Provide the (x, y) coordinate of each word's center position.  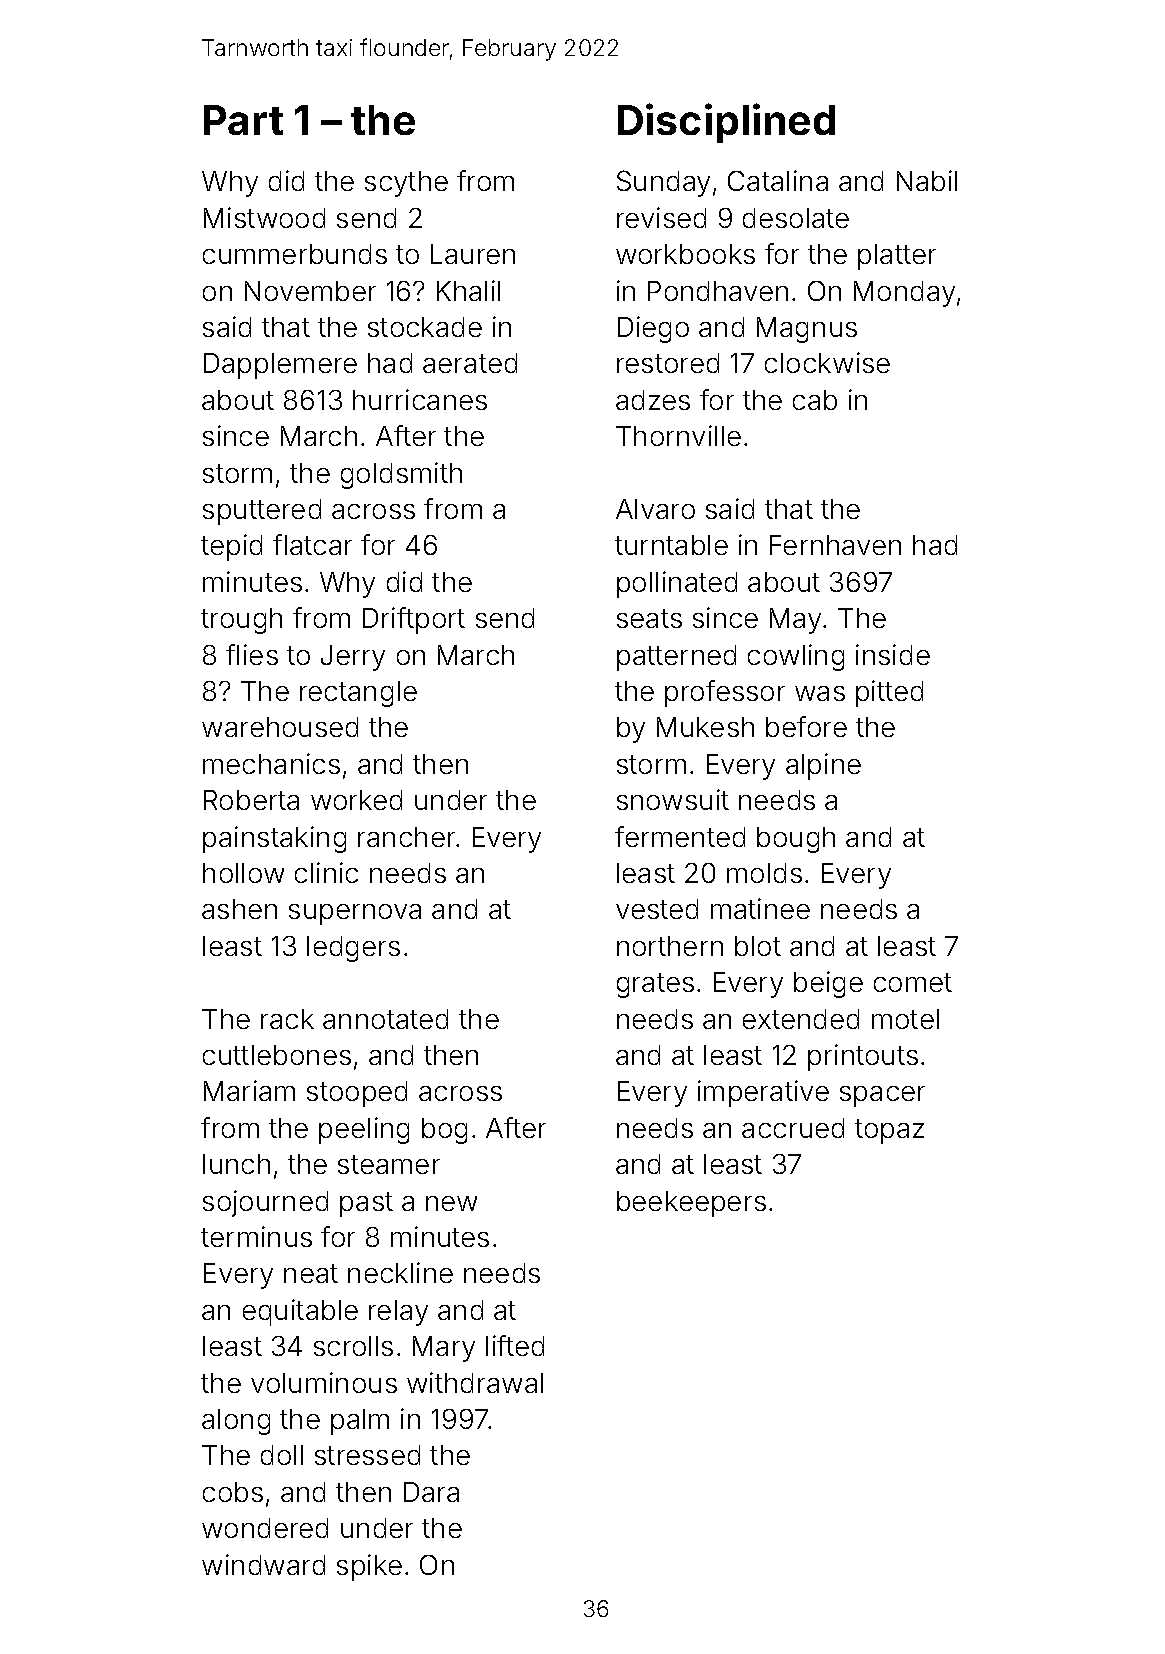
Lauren (473, 254)
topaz (889, 1131)
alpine (823, 766)
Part (243, 120)
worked (356, 800)
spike (369, 1567)
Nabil (927, 180)
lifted (515, 1345)
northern (670, 946)
